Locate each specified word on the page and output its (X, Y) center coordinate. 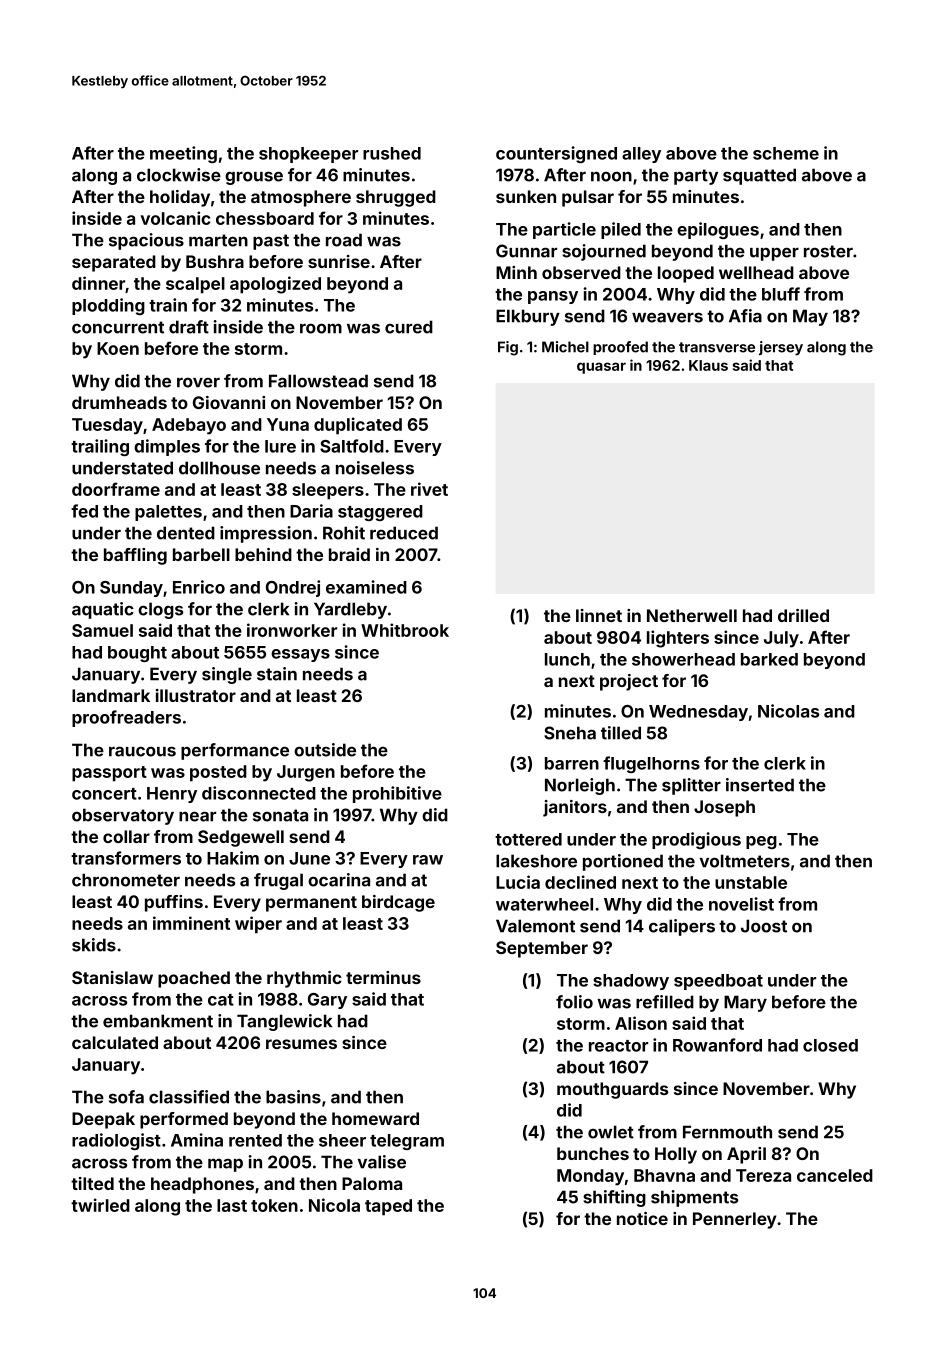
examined (366, 587)
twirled (100, 1205)
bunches (593, 1153)
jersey (781, 348)
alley (641, 155)
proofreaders (126, 718)
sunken (526, 196)
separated (114, 263)
